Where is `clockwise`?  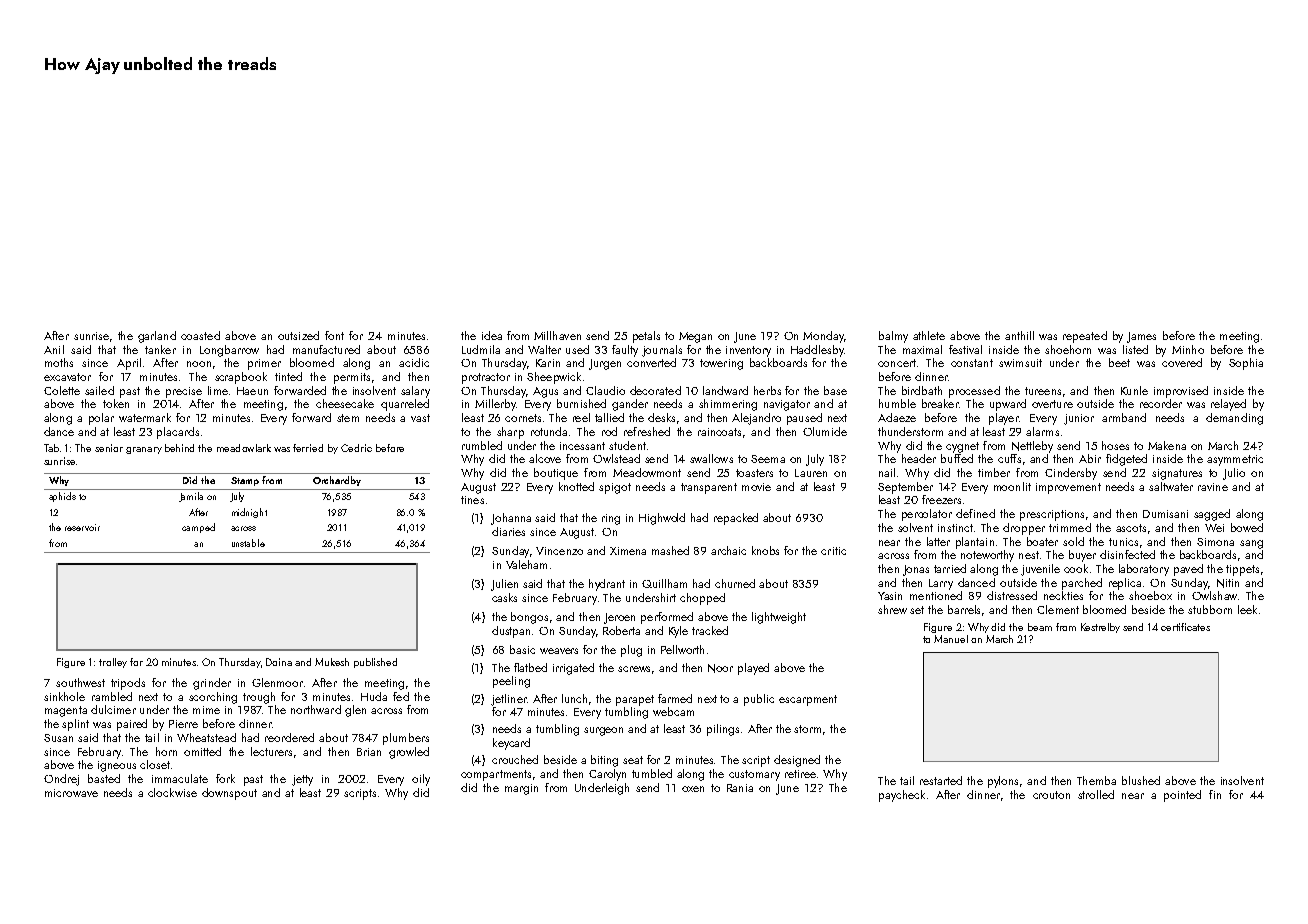
clockwise is located at coordinates (172, 792).
